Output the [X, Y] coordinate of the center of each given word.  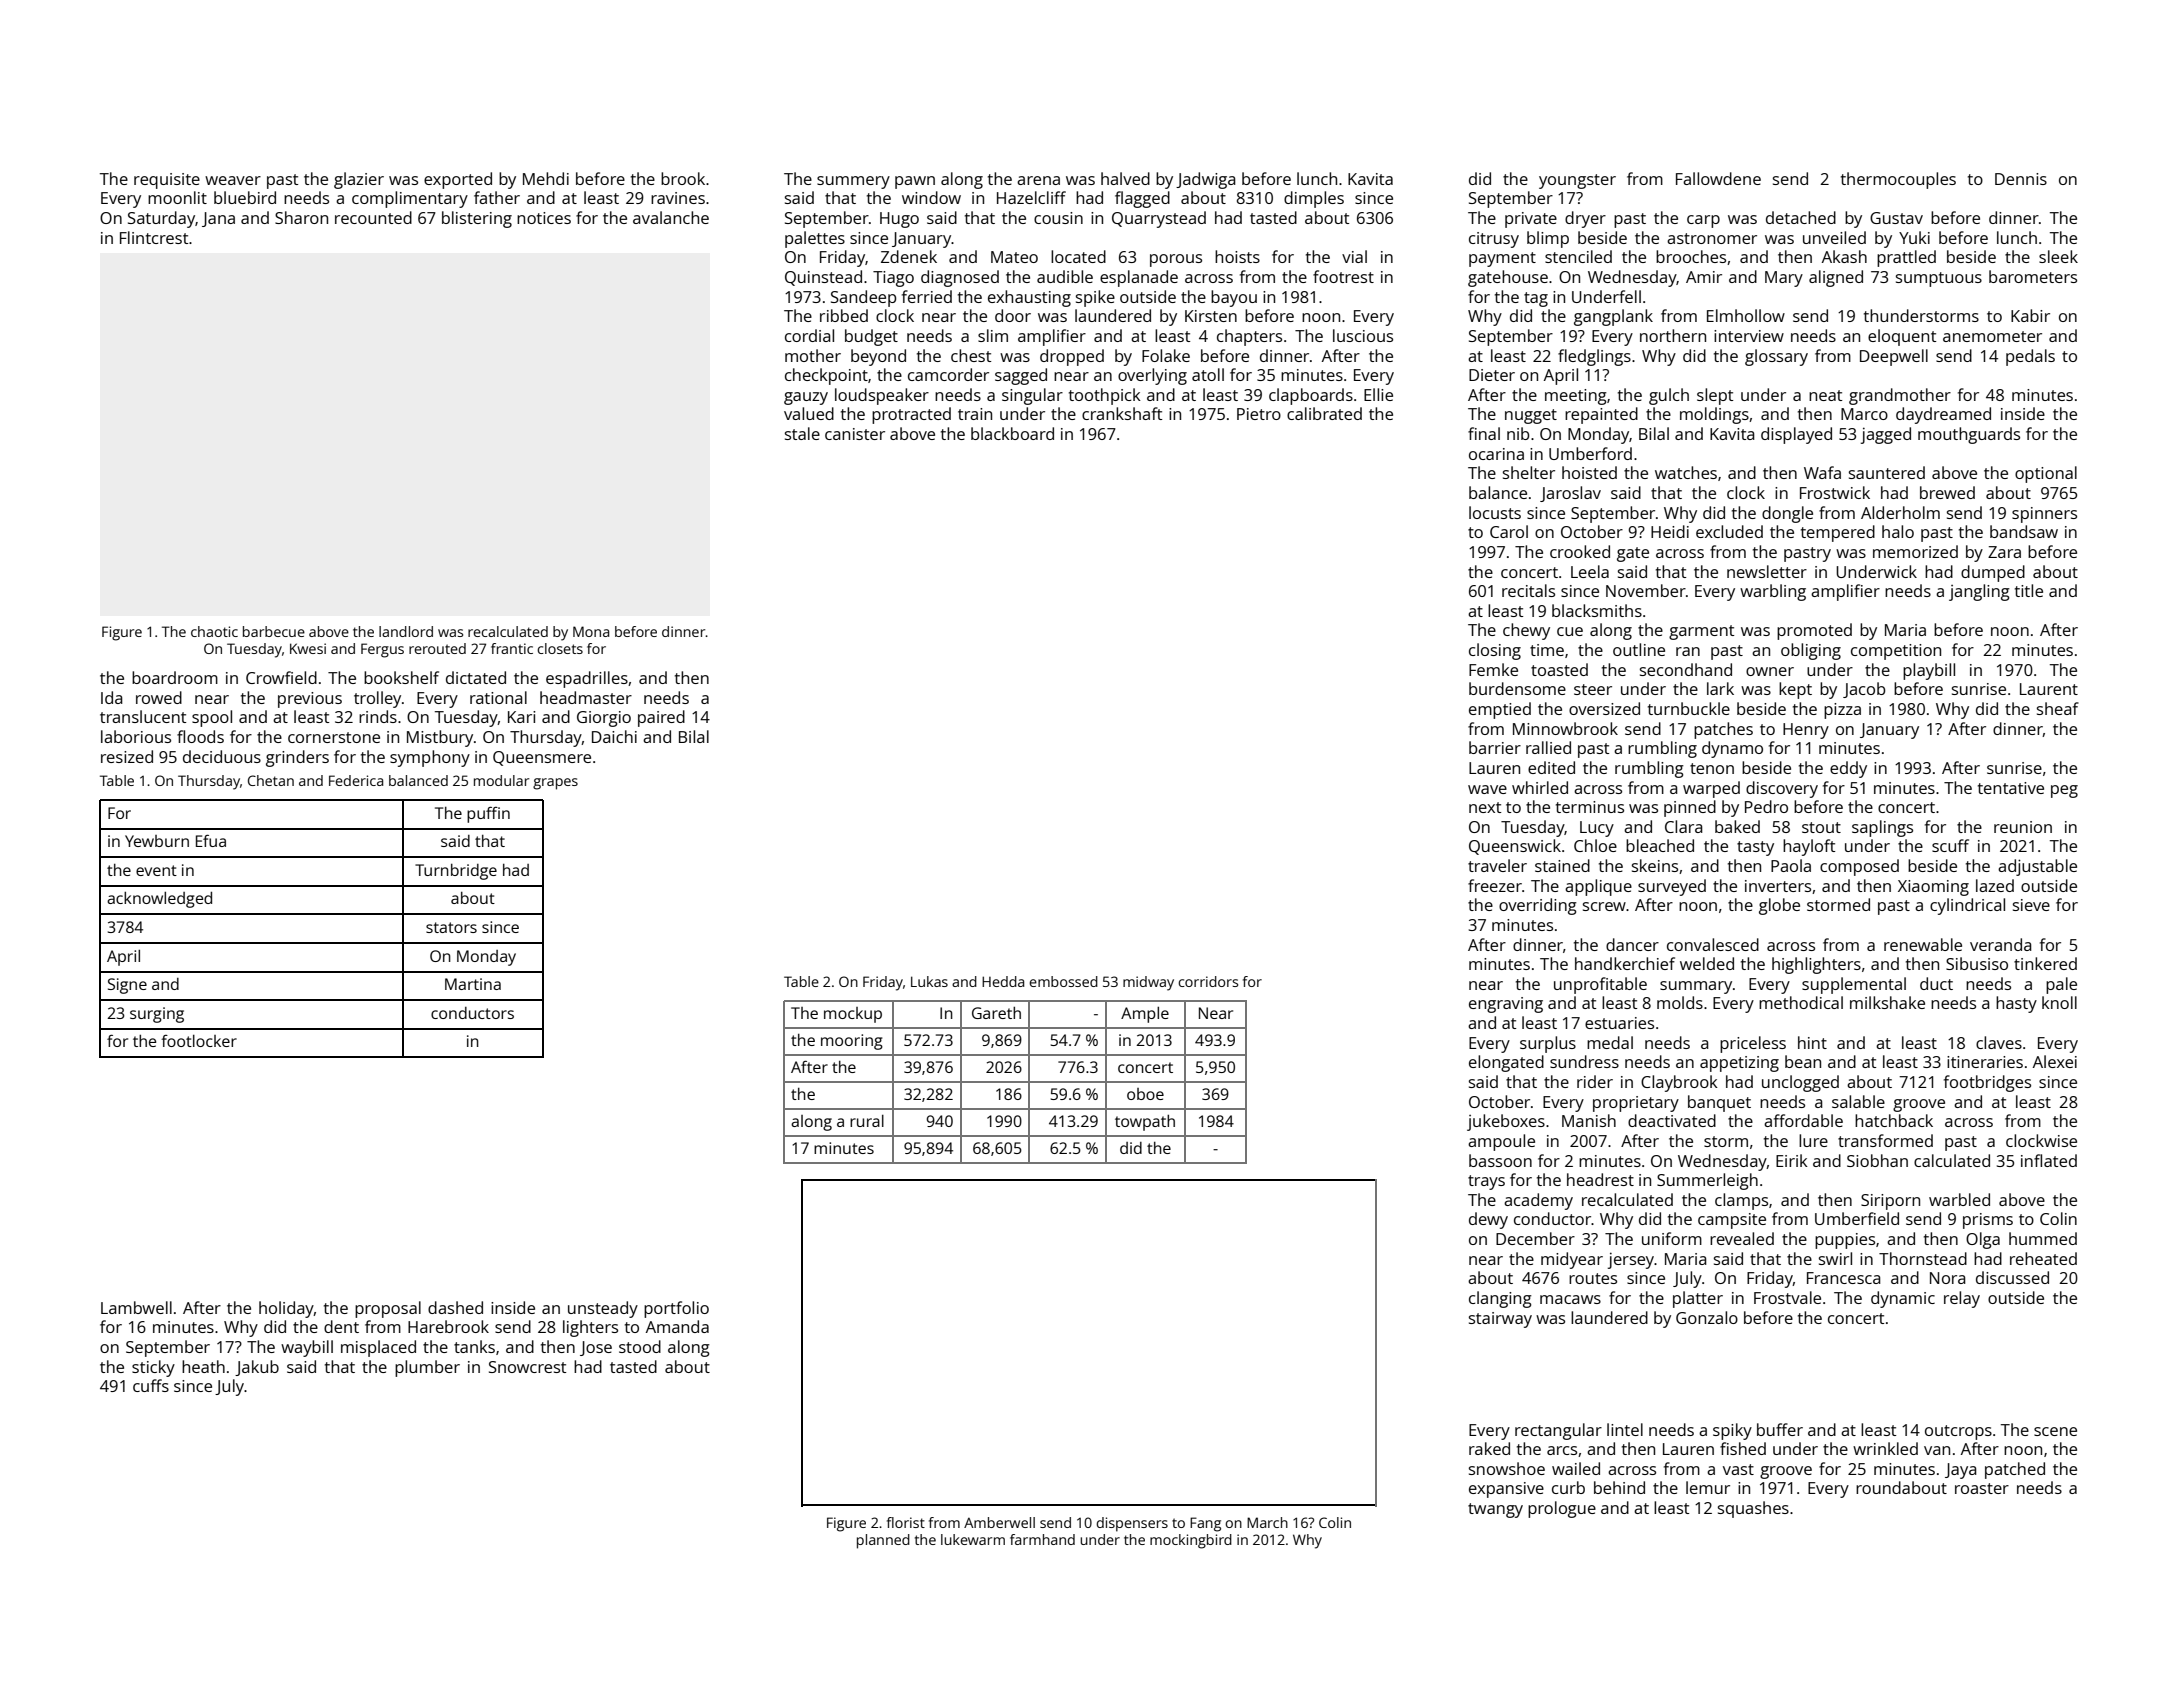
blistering [477, 219]
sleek [2058, 256]
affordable [1803, 1120]
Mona [591, 631]
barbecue [274, 631]
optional [2046, 474]
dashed [455, 1307]
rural [867, 1121]
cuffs [151, 1385]
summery [853, 182]
